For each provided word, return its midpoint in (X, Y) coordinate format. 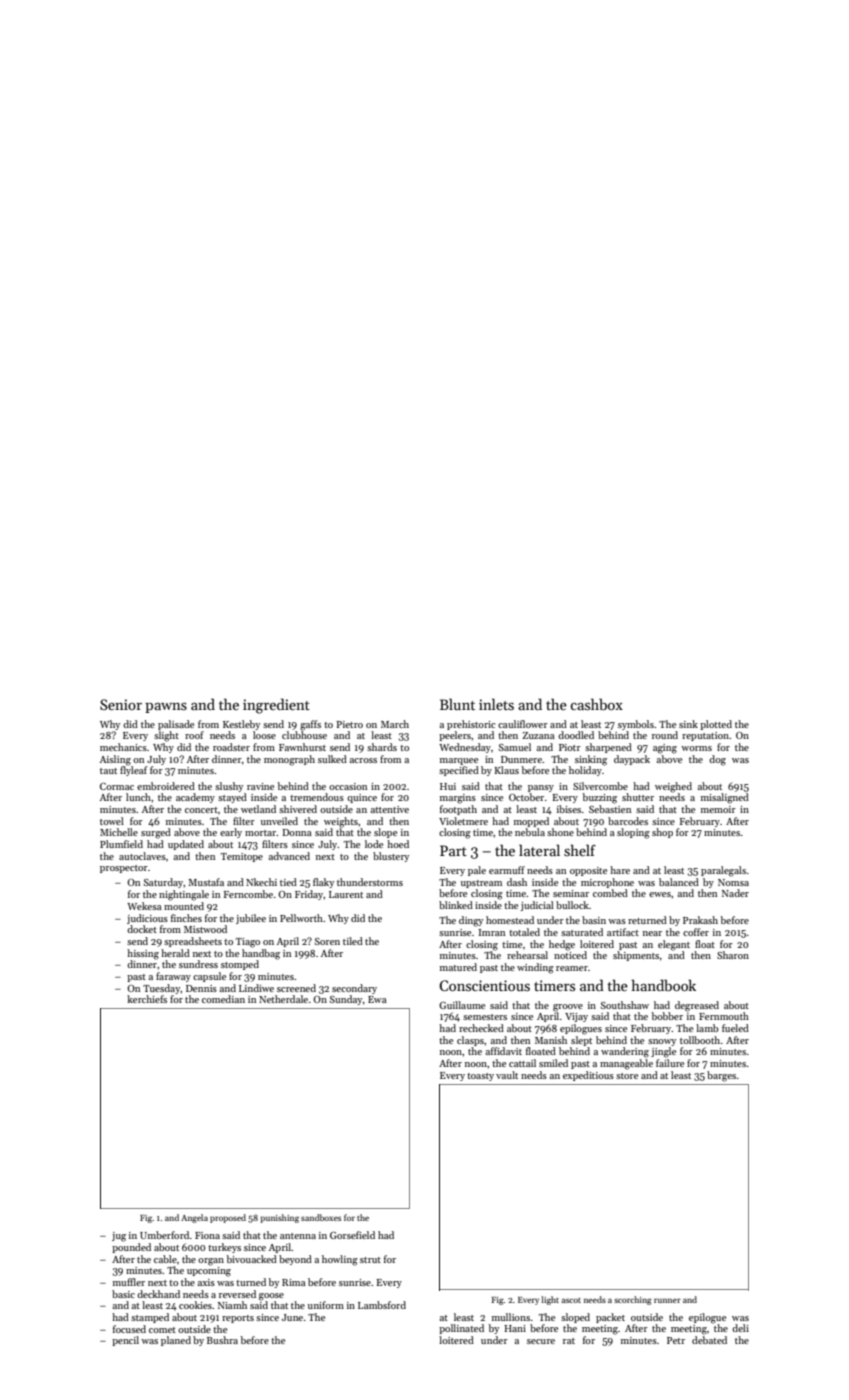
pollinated (461, 1329)
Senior (121, 704)
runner (667, 1300)
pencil (125, 1341)
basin (594, 920)
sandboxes (321, 1217)
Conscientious (484, 985)
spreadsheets (193, 942)
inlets (496, 704)
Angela (194, 1218)
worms (696, 748)
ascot (571, 1300)
